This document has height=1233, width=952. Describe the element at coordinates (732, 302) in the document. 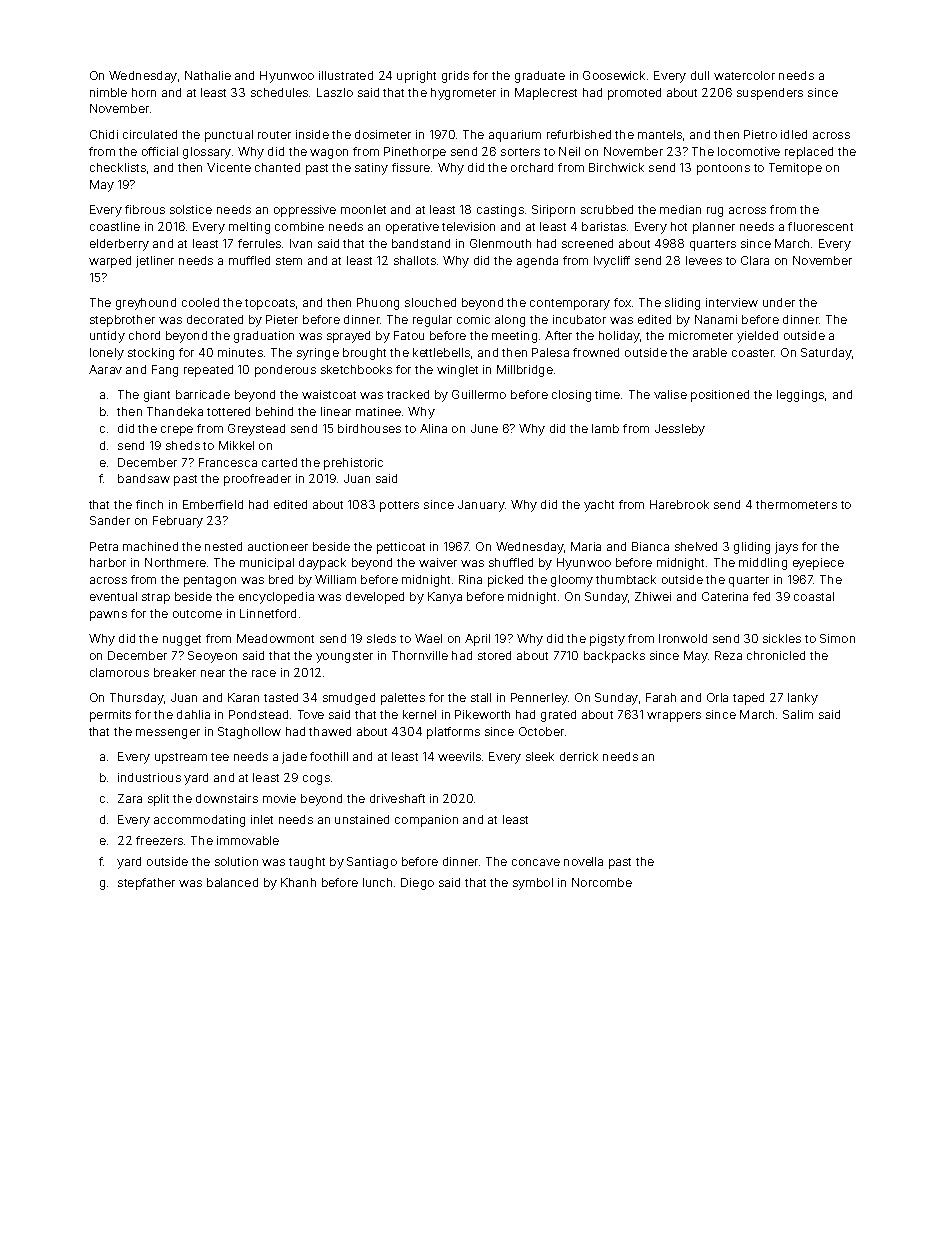

I see `interview` at that location.
